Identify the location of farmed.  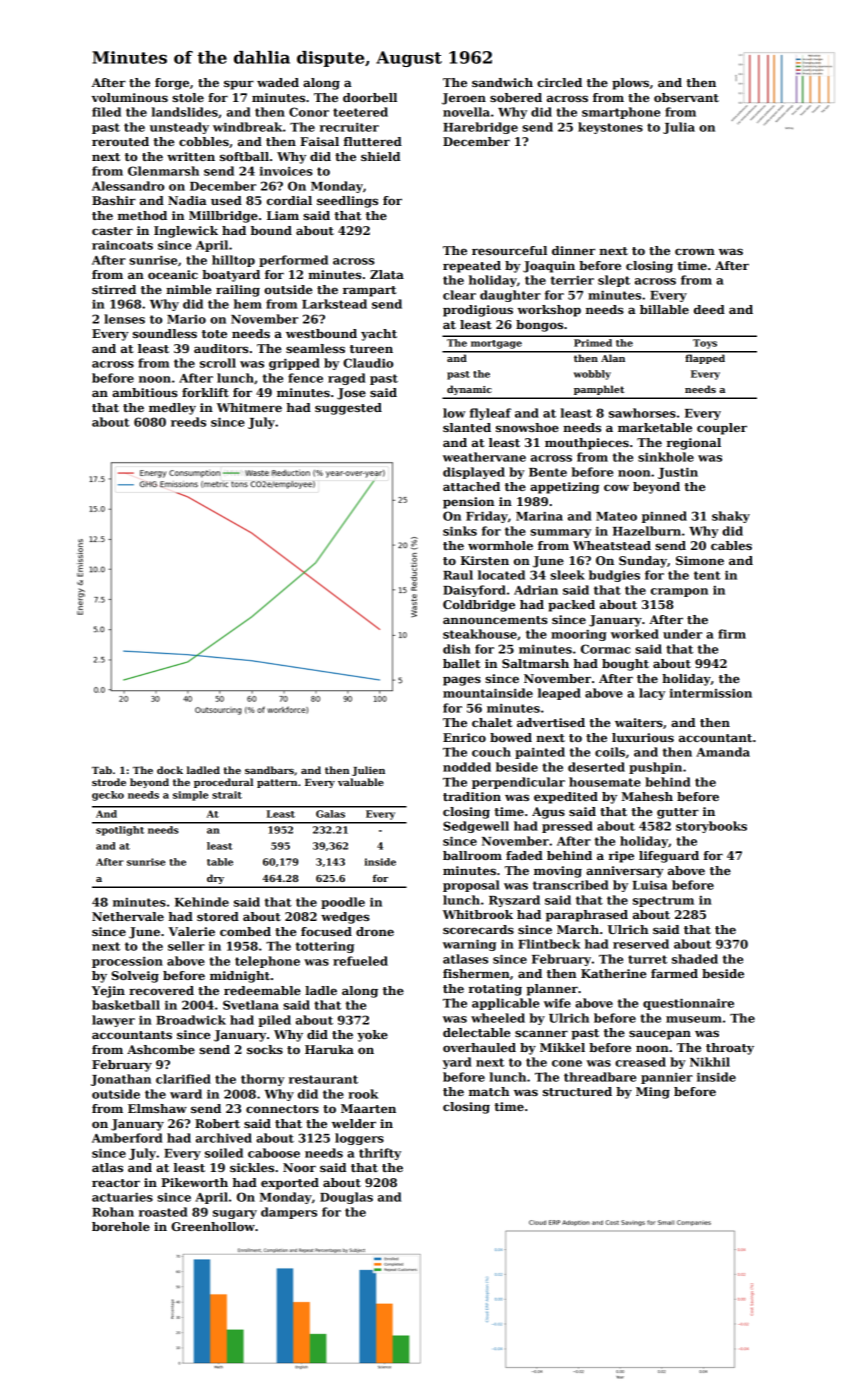
(674, 973).
